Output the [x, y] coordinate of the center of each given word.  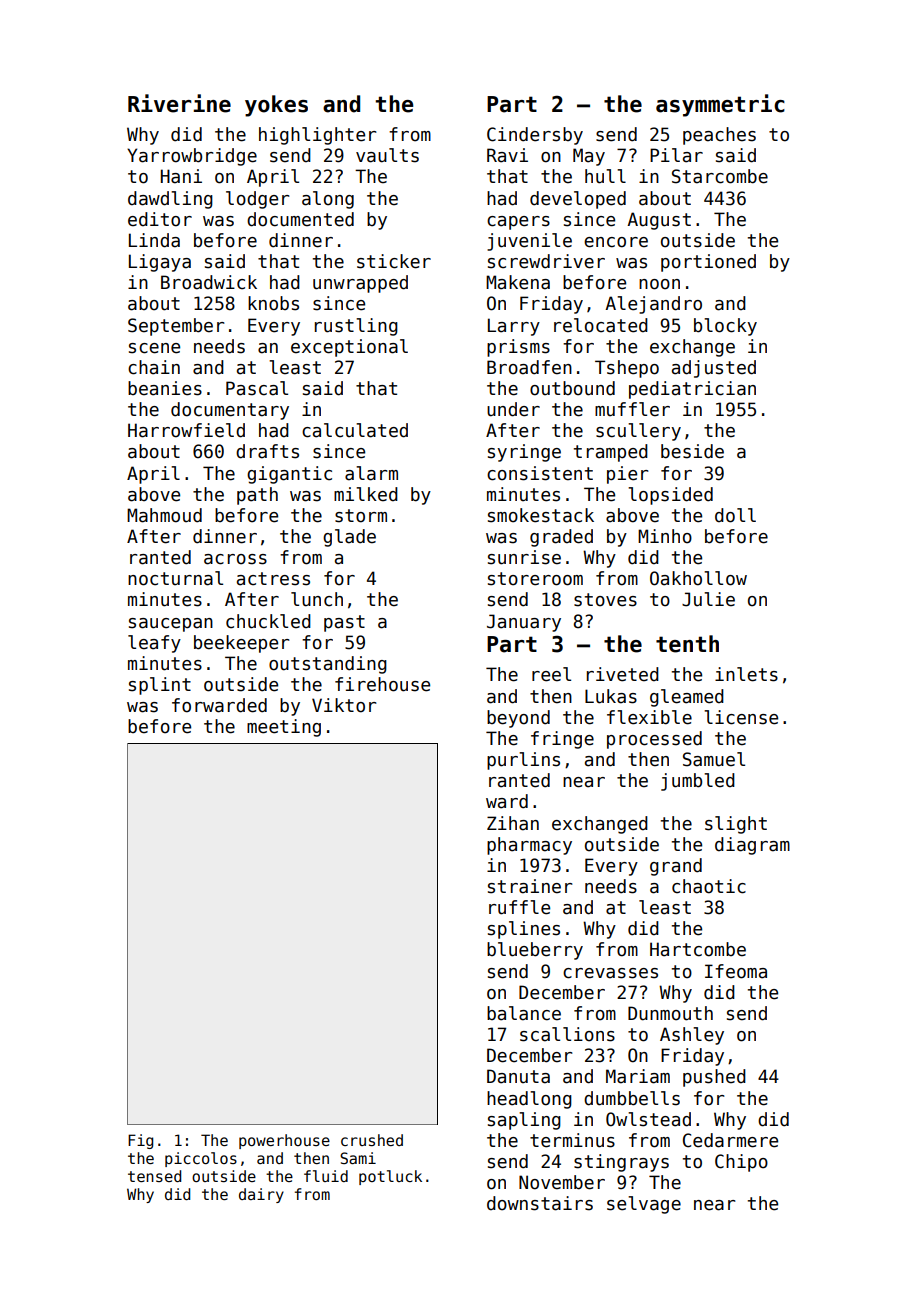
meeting [284, 728]
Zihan [513, 823]
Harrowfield [186, 430]
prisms [518, 348]
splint [160, 686]
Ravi [507, 155]
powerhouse [284, 1141]
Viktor [344, 705]
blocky [725, 327]
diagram [752, 846]
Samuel [714, 759]
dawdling [170, 200]
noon [659, 284]
